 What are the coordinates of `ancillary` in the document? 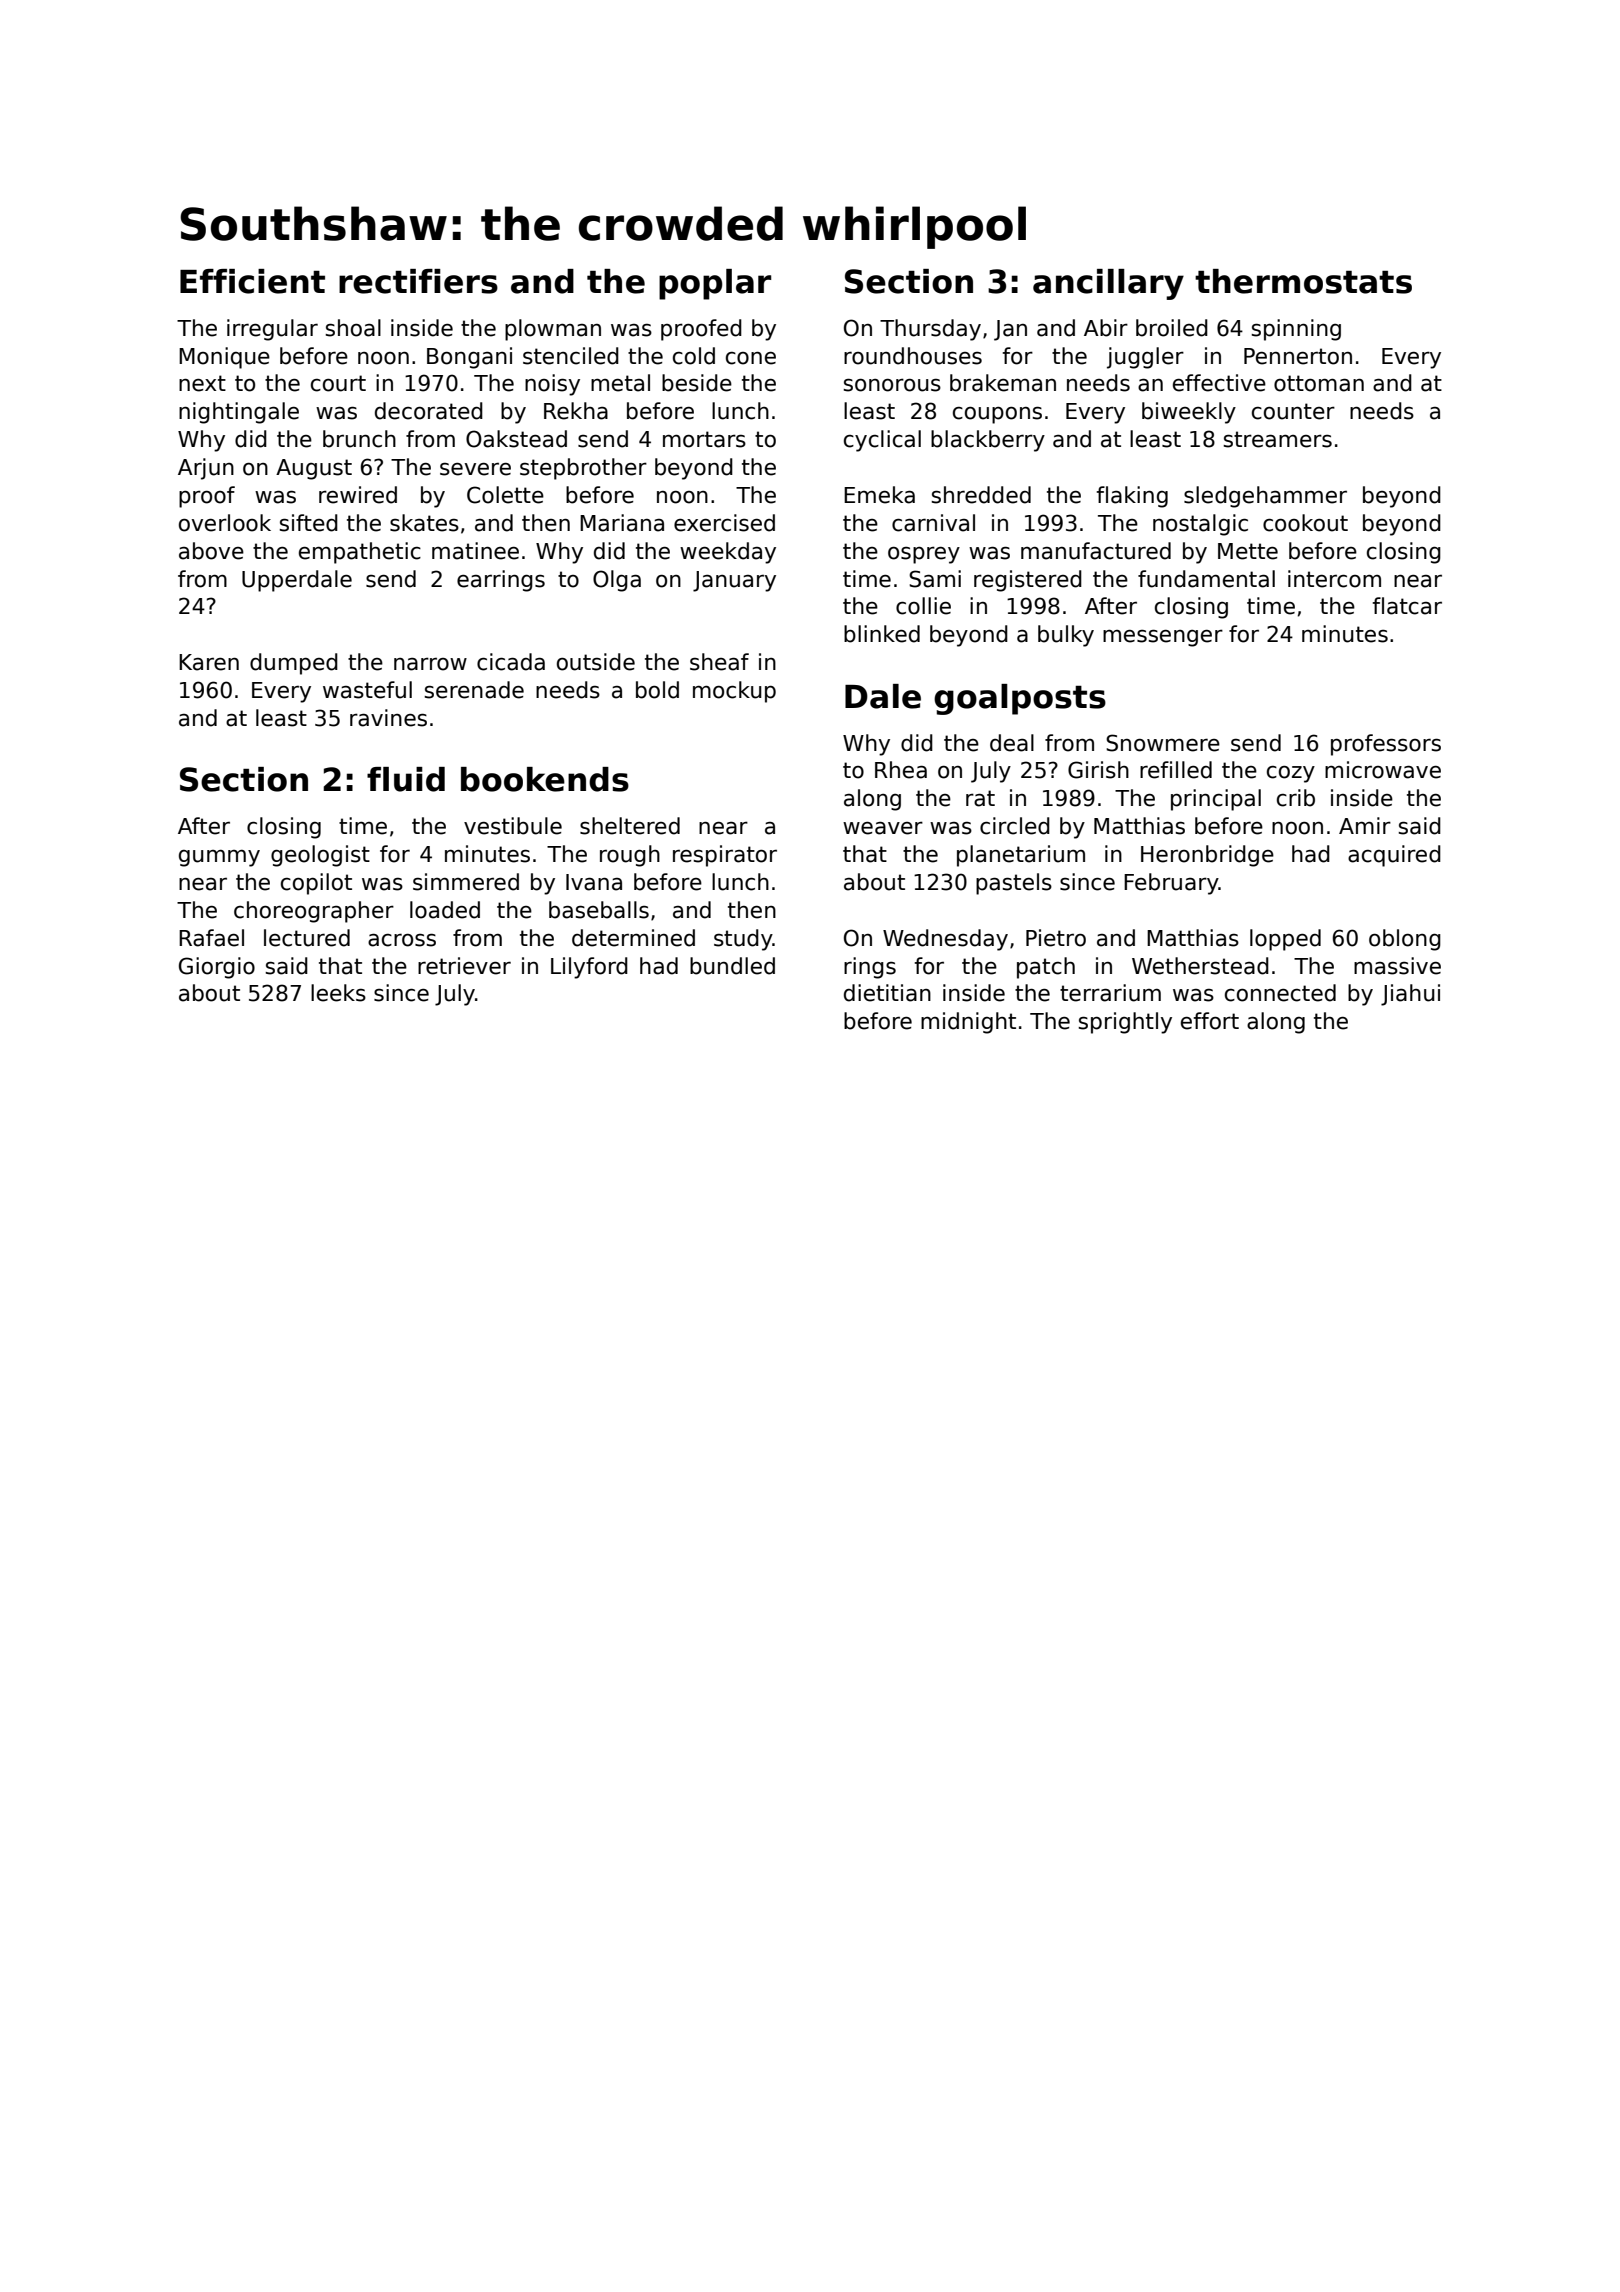 It's located at (1108, 284).
